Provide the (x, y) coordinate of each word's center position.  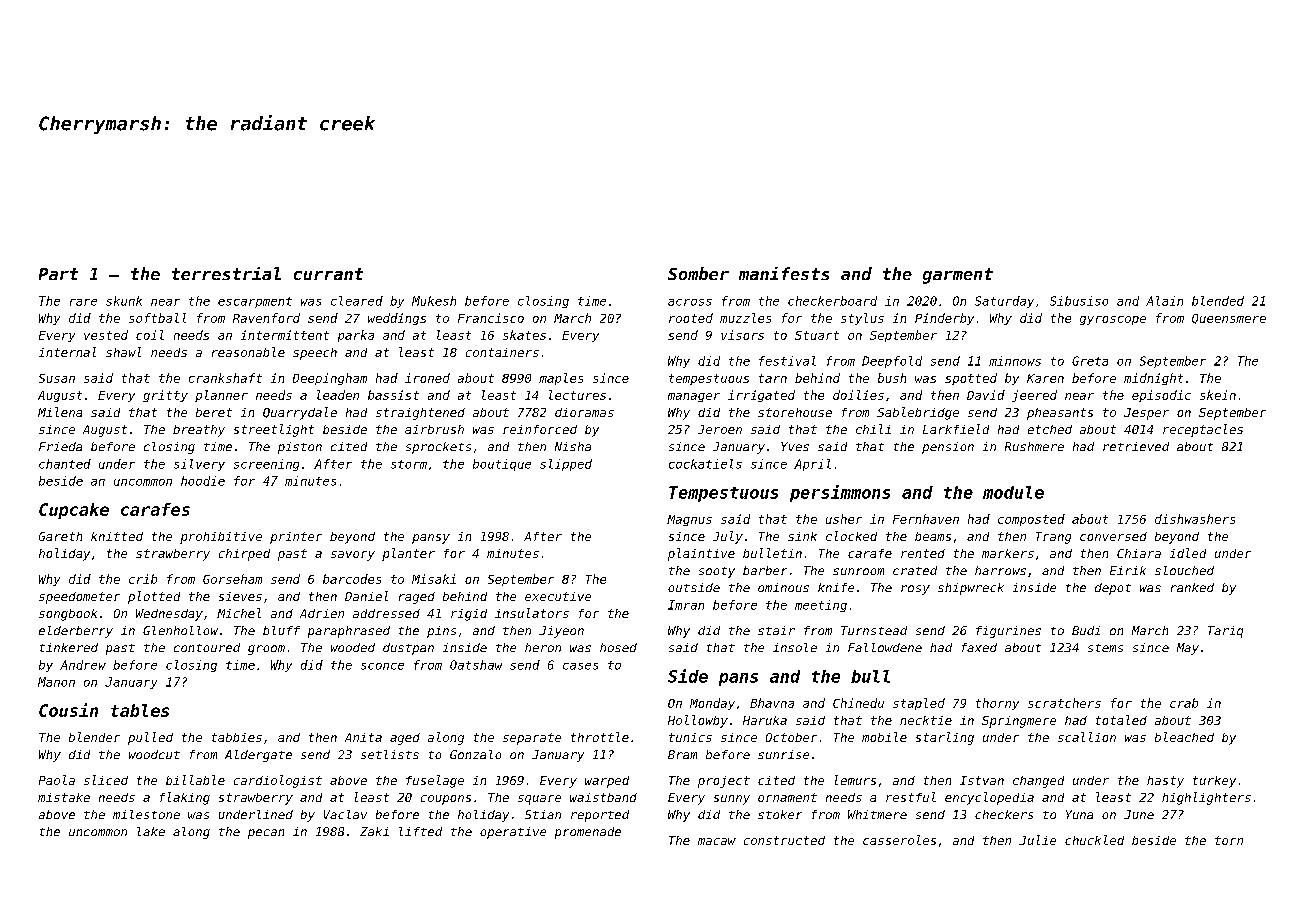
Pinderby (944, 319)
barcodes (352, 579)
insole (795, 647)
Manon (56, 682)
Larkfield (956, 429)
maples (561, 379)
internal (67, 352)
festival (787, 361)
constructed (784, 840)
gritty (165, 396)
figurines (1008, 632)
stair (776, 630)
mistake (64, 797)
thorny (997, 704)
